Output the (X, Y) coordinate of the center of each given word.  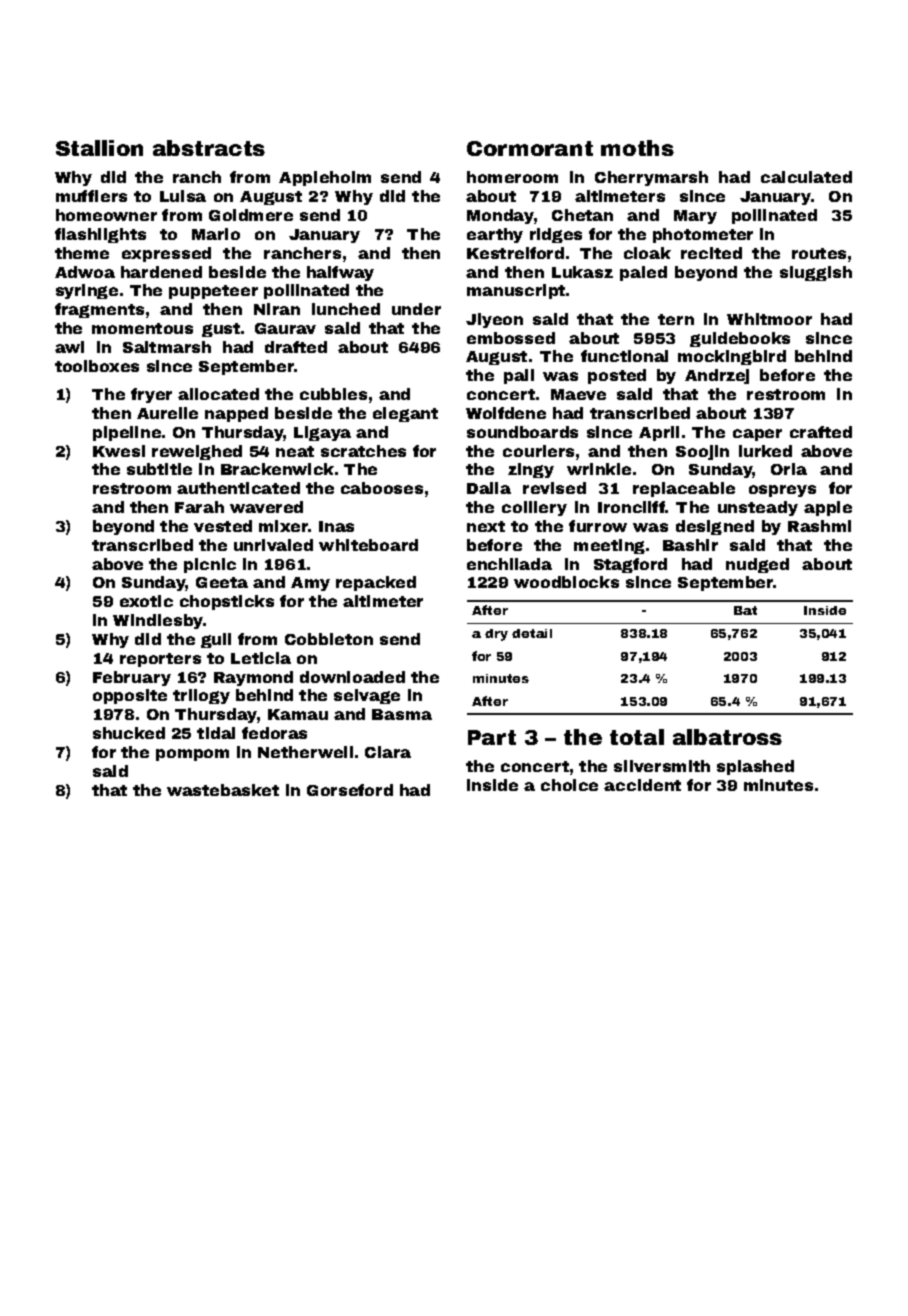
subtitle (159, 469)
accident (642, 785)
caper (757, 435)
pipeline (127, 433)
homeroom (512, 177)
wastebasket (223, 790)
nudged (757, 565)
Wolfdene (506, 413)
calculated (806, 177)
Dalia (489, 488)
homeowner (106, 215)
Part (492, 737)
